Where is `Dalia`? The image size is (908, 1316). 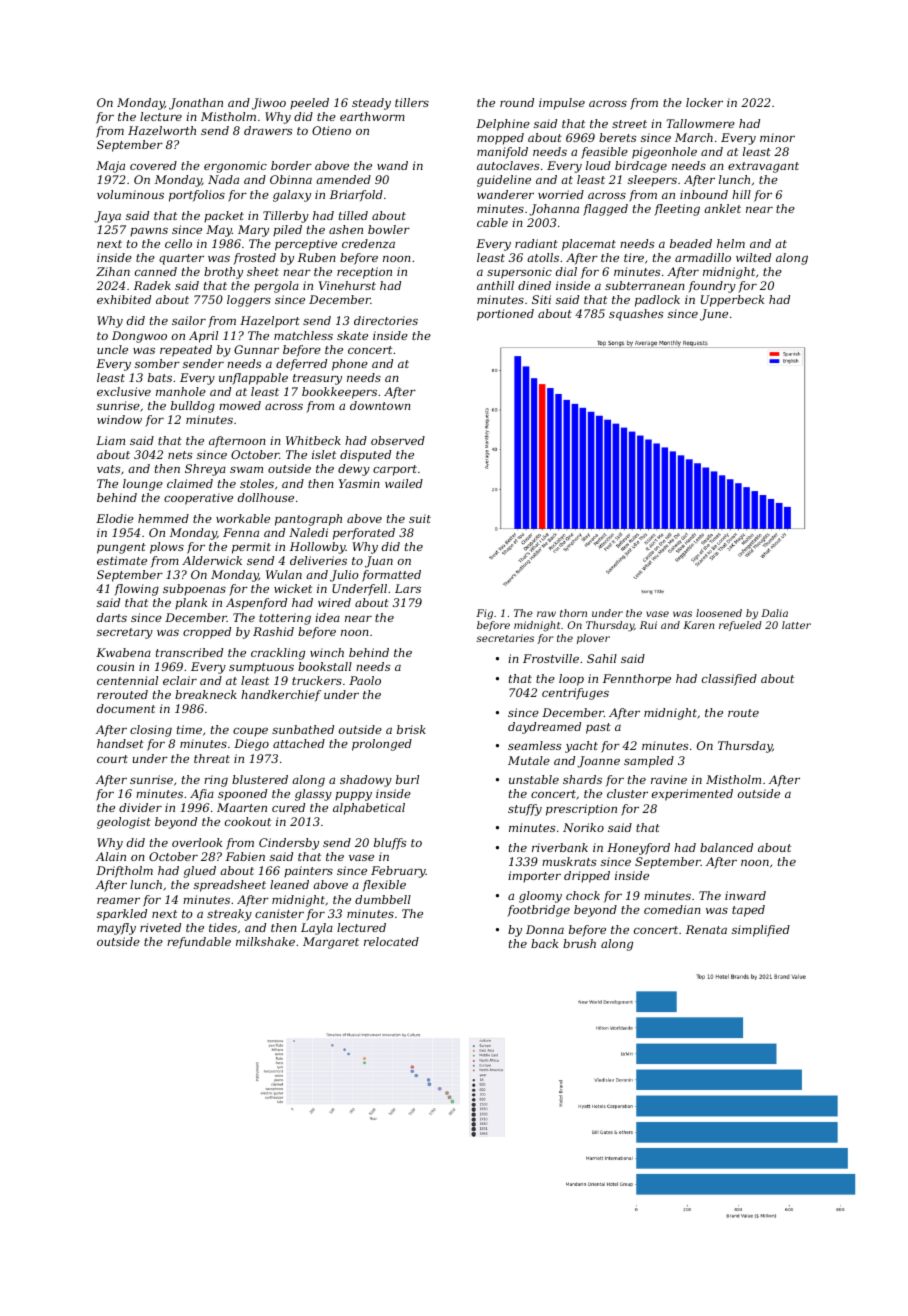
Dalia is located at coordinates (774, 613).
